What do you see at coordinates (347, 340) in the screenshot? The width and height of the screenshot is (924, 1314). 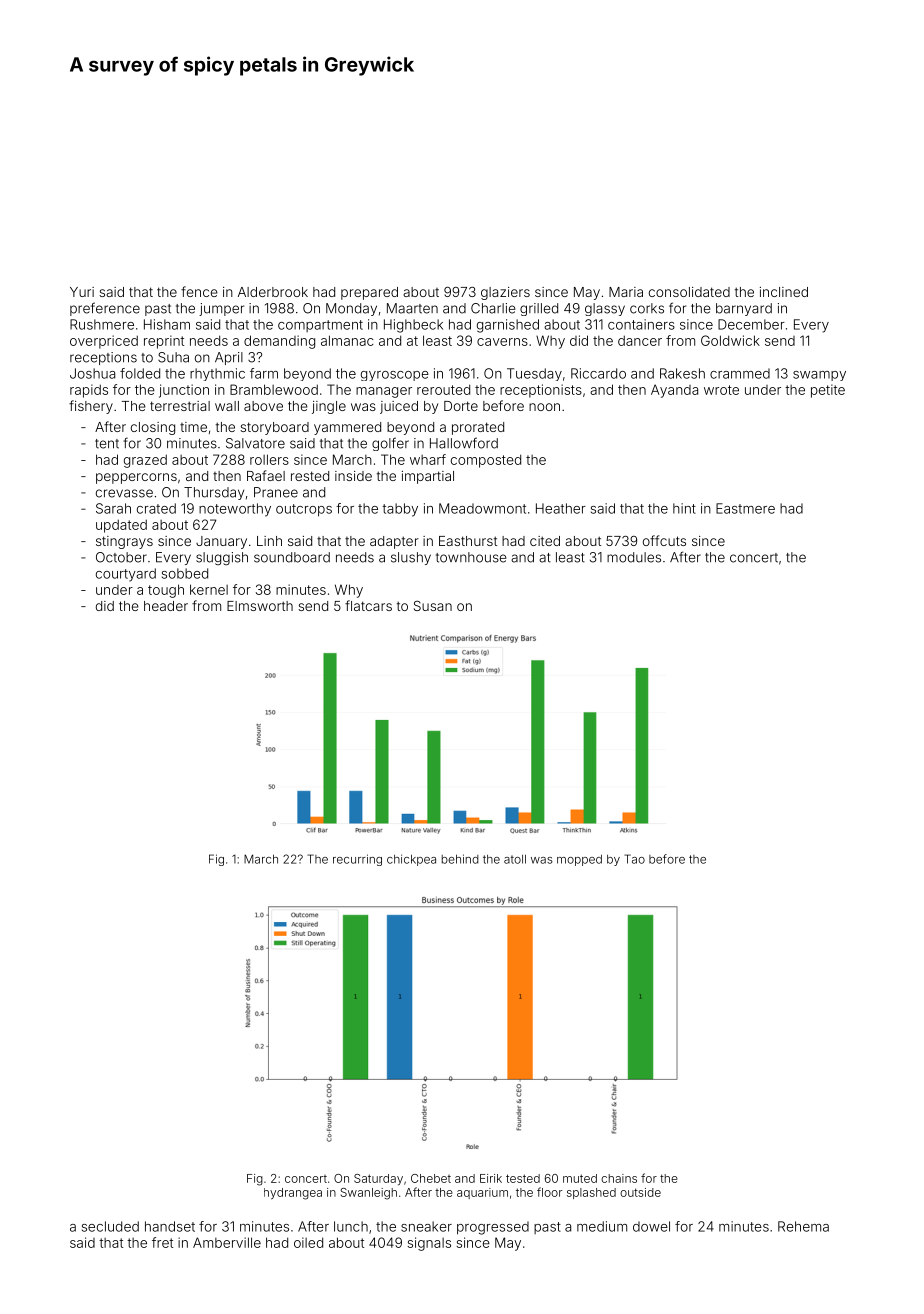 I see `almanac` at bounding box center [347, 340].
